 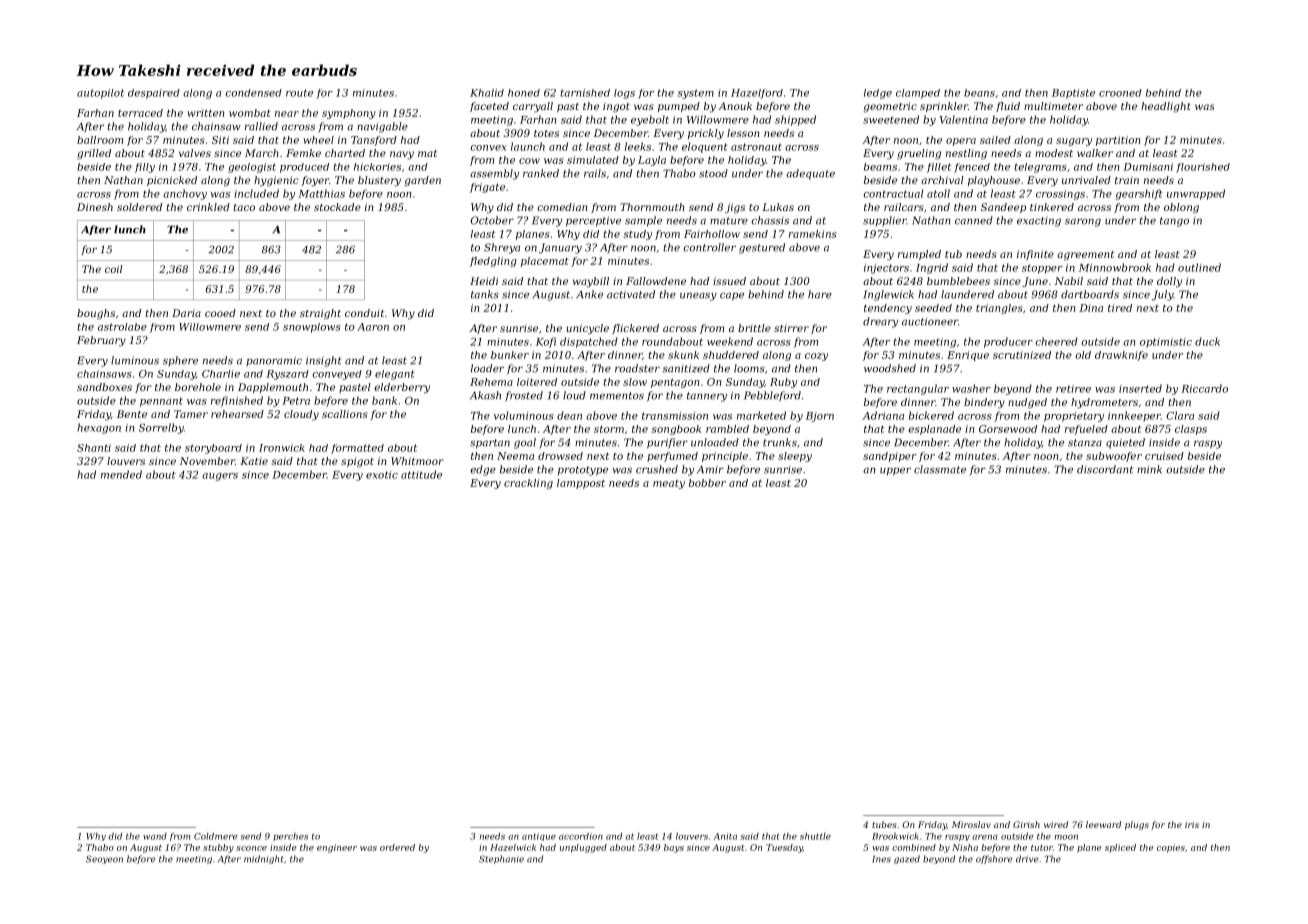 I want to click on midnight, so click(x=264, y=859).
